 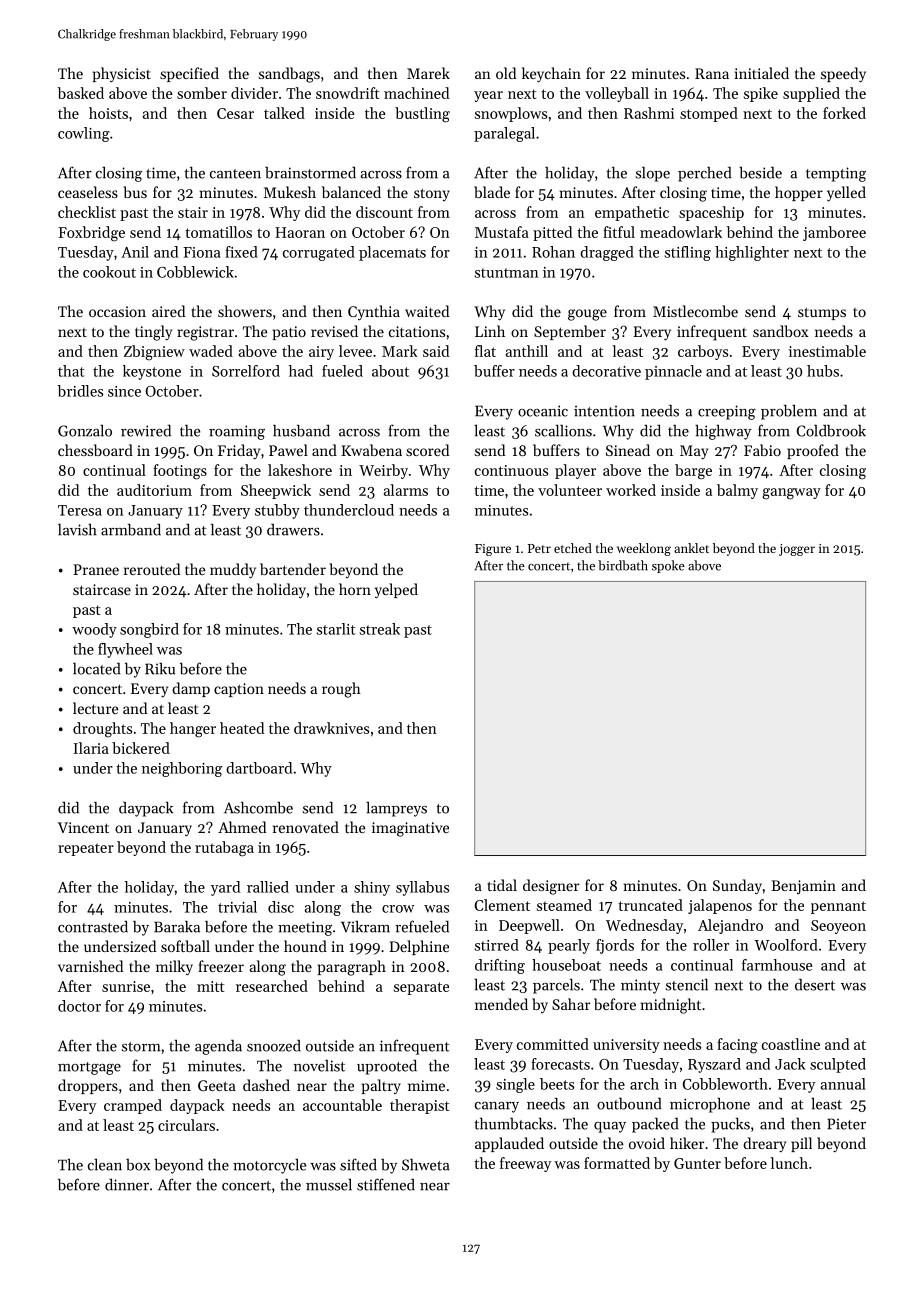 What do you see at coordinates (668, 566) in the screenshot?
I see `spoke` at bounding box center [668, 566].
